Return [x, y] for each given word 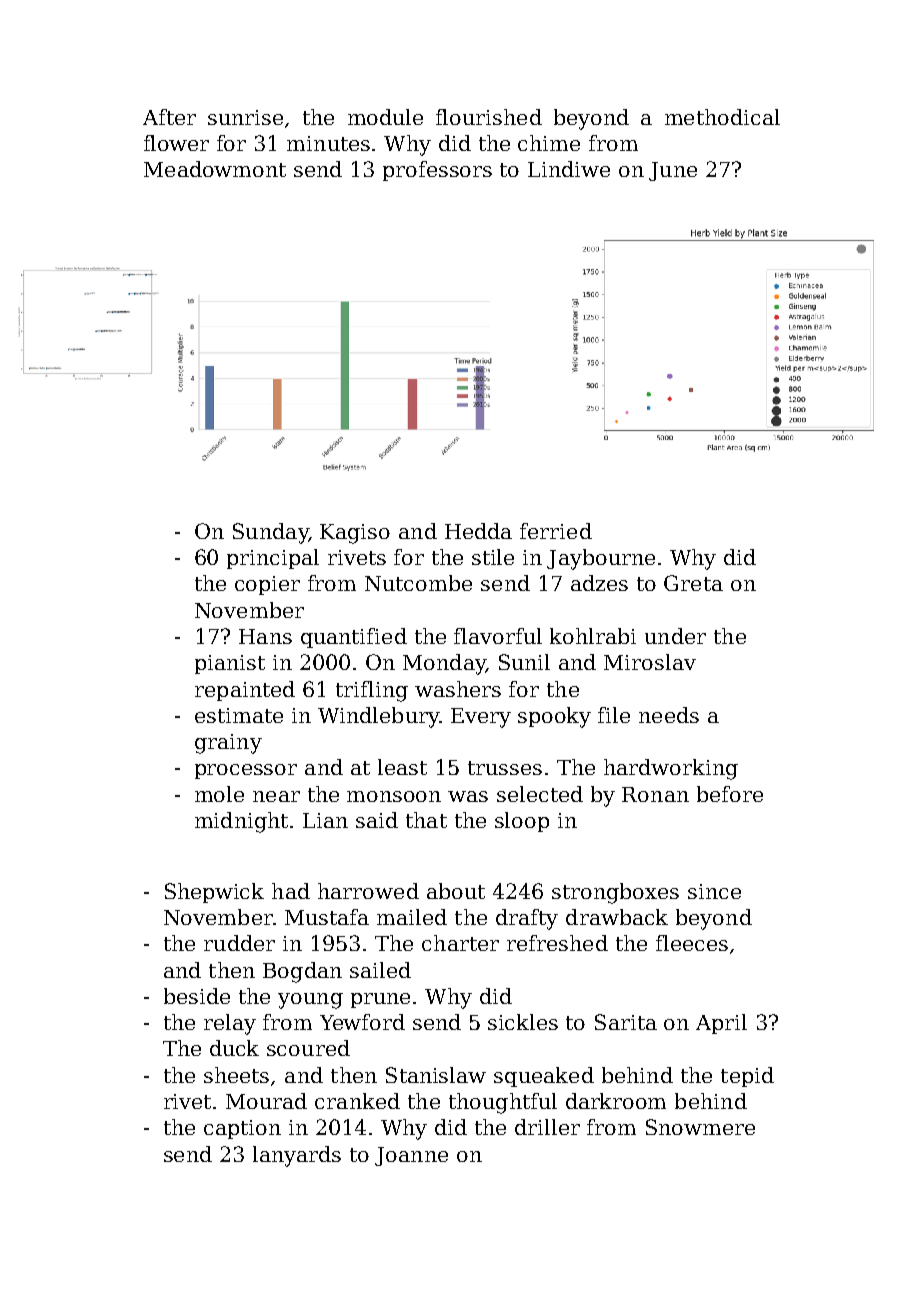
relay [230, 1024]
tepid [747, 1077]
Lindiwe [569, 169]
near [276, 796]
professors [437, 171]
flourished [489, 117]
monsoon [394, 796]
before [730, 794]
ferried [556, 531]
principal [273, 559]
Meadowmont [215, 169]
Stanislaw [436, 1075]
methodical [722, 117]
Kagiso [355, 534]
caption [242, 1129]
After [169, 117]
